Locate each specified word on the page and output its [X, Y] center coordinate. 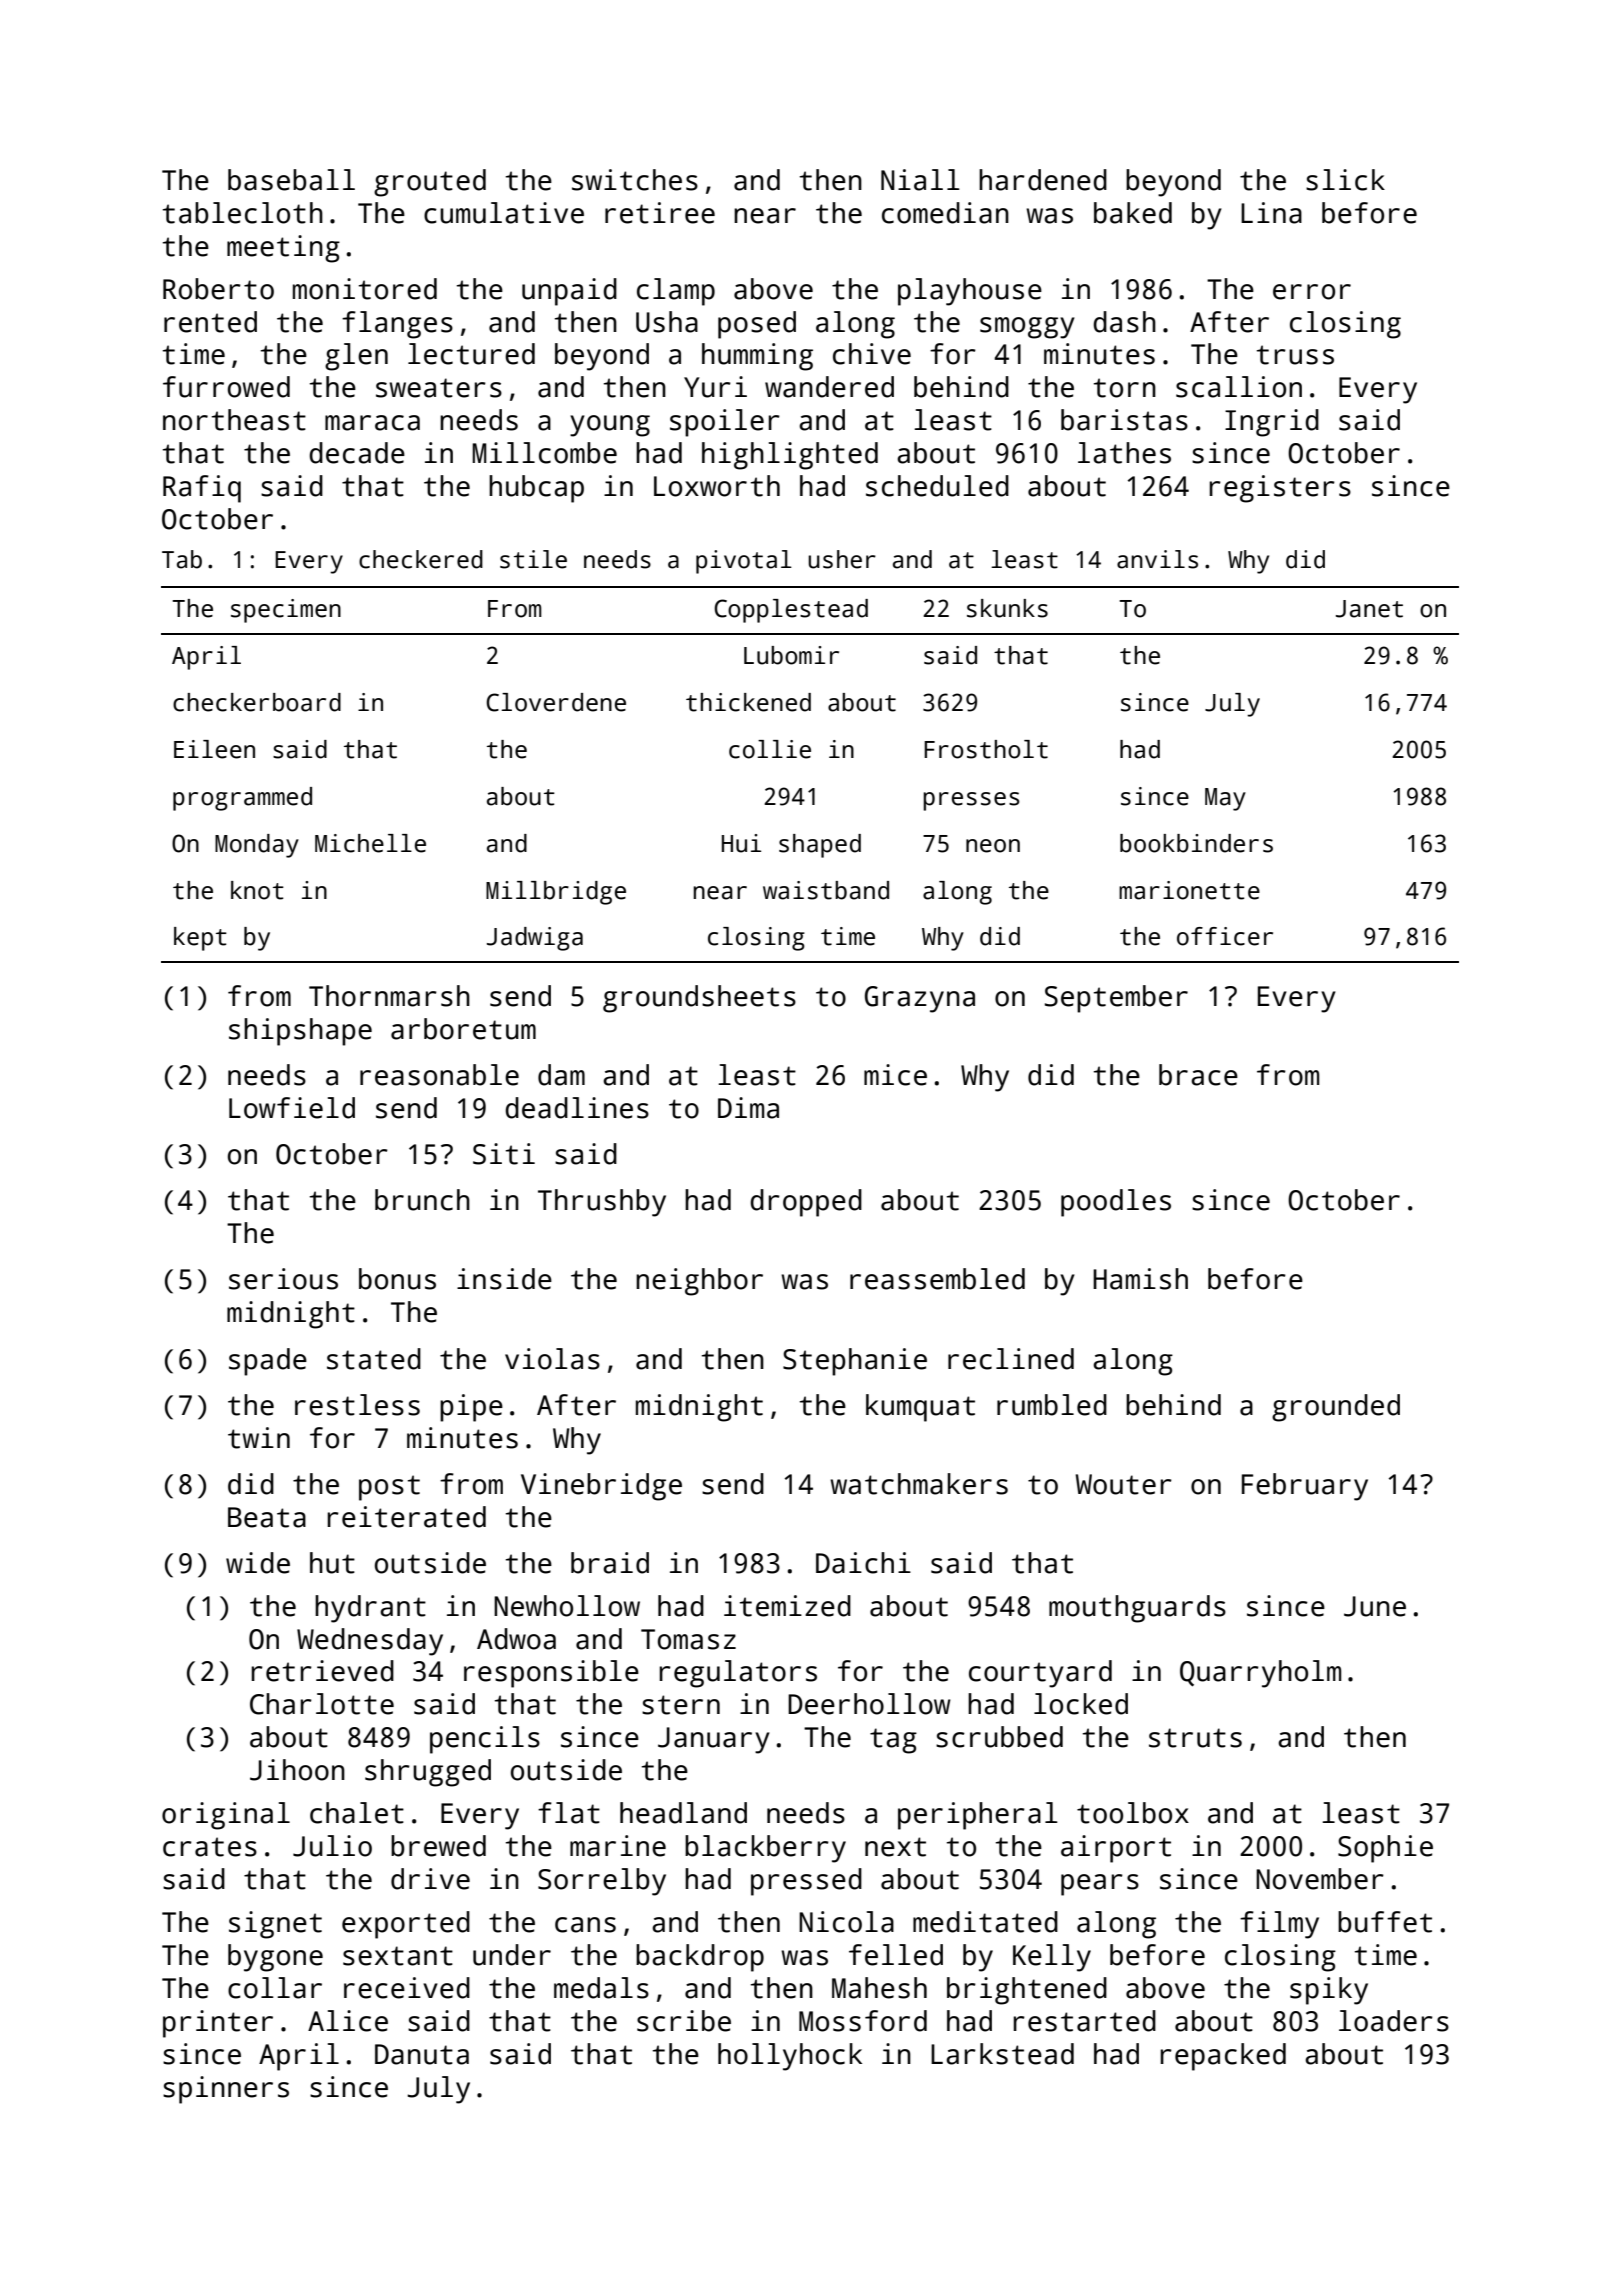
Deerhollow [869, 1704]
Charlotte [322, 1704]
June [1375, 1606]
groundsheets [699, 999]
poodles [1116, 1203]
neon [993, 846]
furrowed [226, 387]
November [1320, 1879]
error [1312, 292]
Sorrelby [602, 1882]
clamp [676, 292]
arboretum [463, 1029]
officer [1225, 936]
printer [218, 2024]
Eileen [214, 749]
